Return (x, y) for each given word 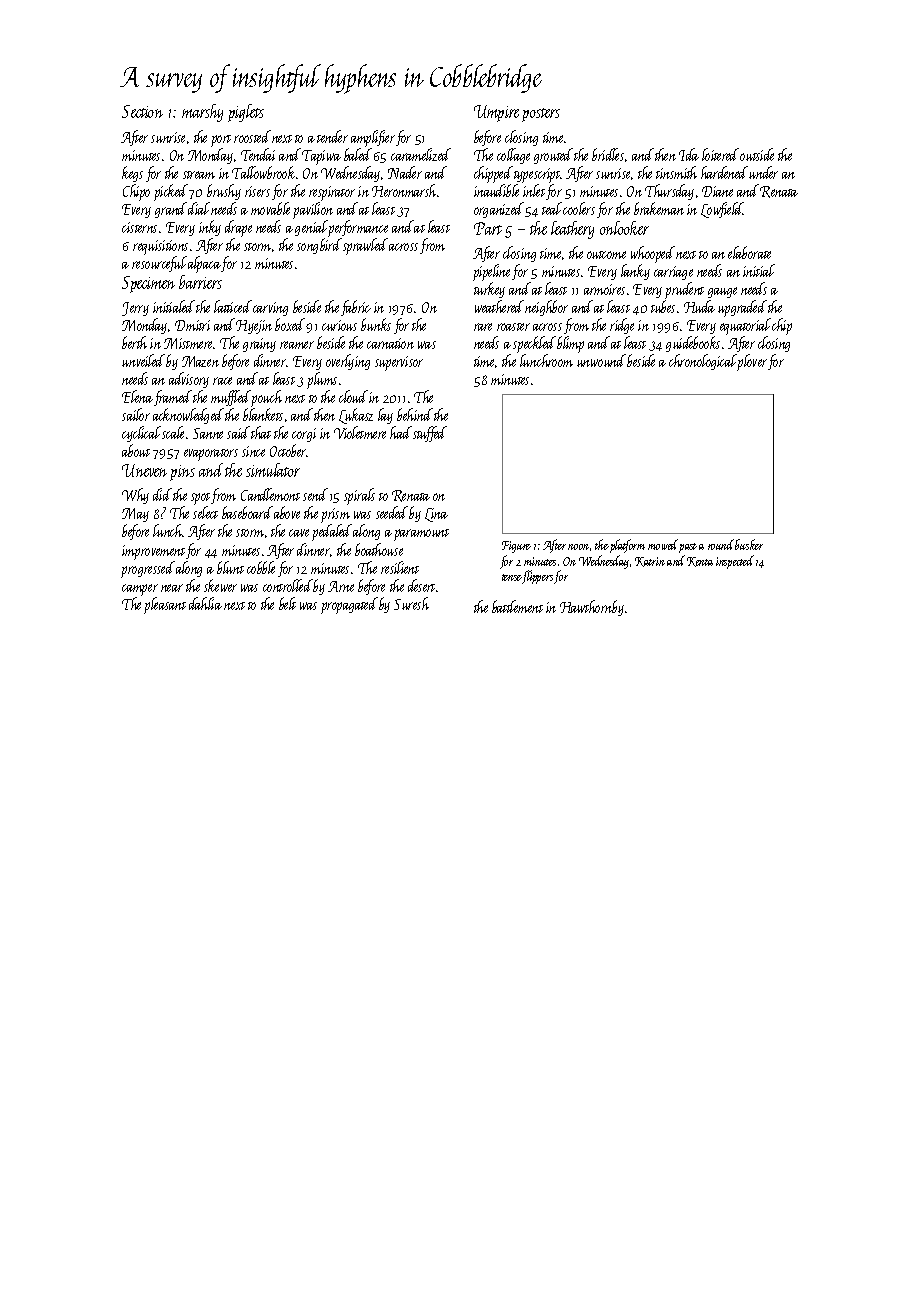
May (135, 515)
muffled (231, 398)
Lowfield (722, 210)
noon (578, 547)
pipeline (491, 272)
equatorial (745, 326)
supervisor (399, 363)
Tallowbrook (263, 172)
